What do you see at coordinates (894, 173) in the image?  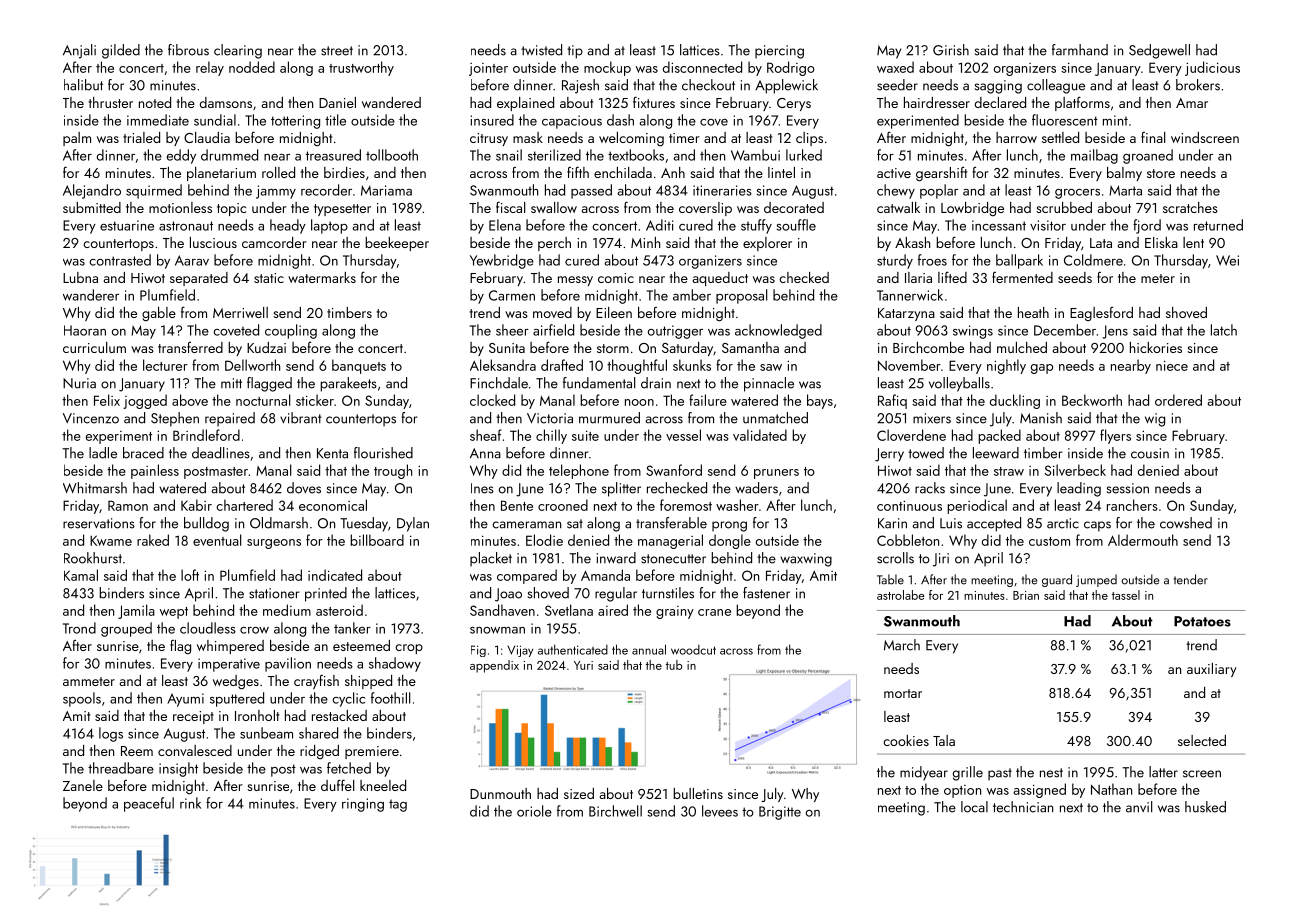 I see `active` at bounding box center [894, 173].
